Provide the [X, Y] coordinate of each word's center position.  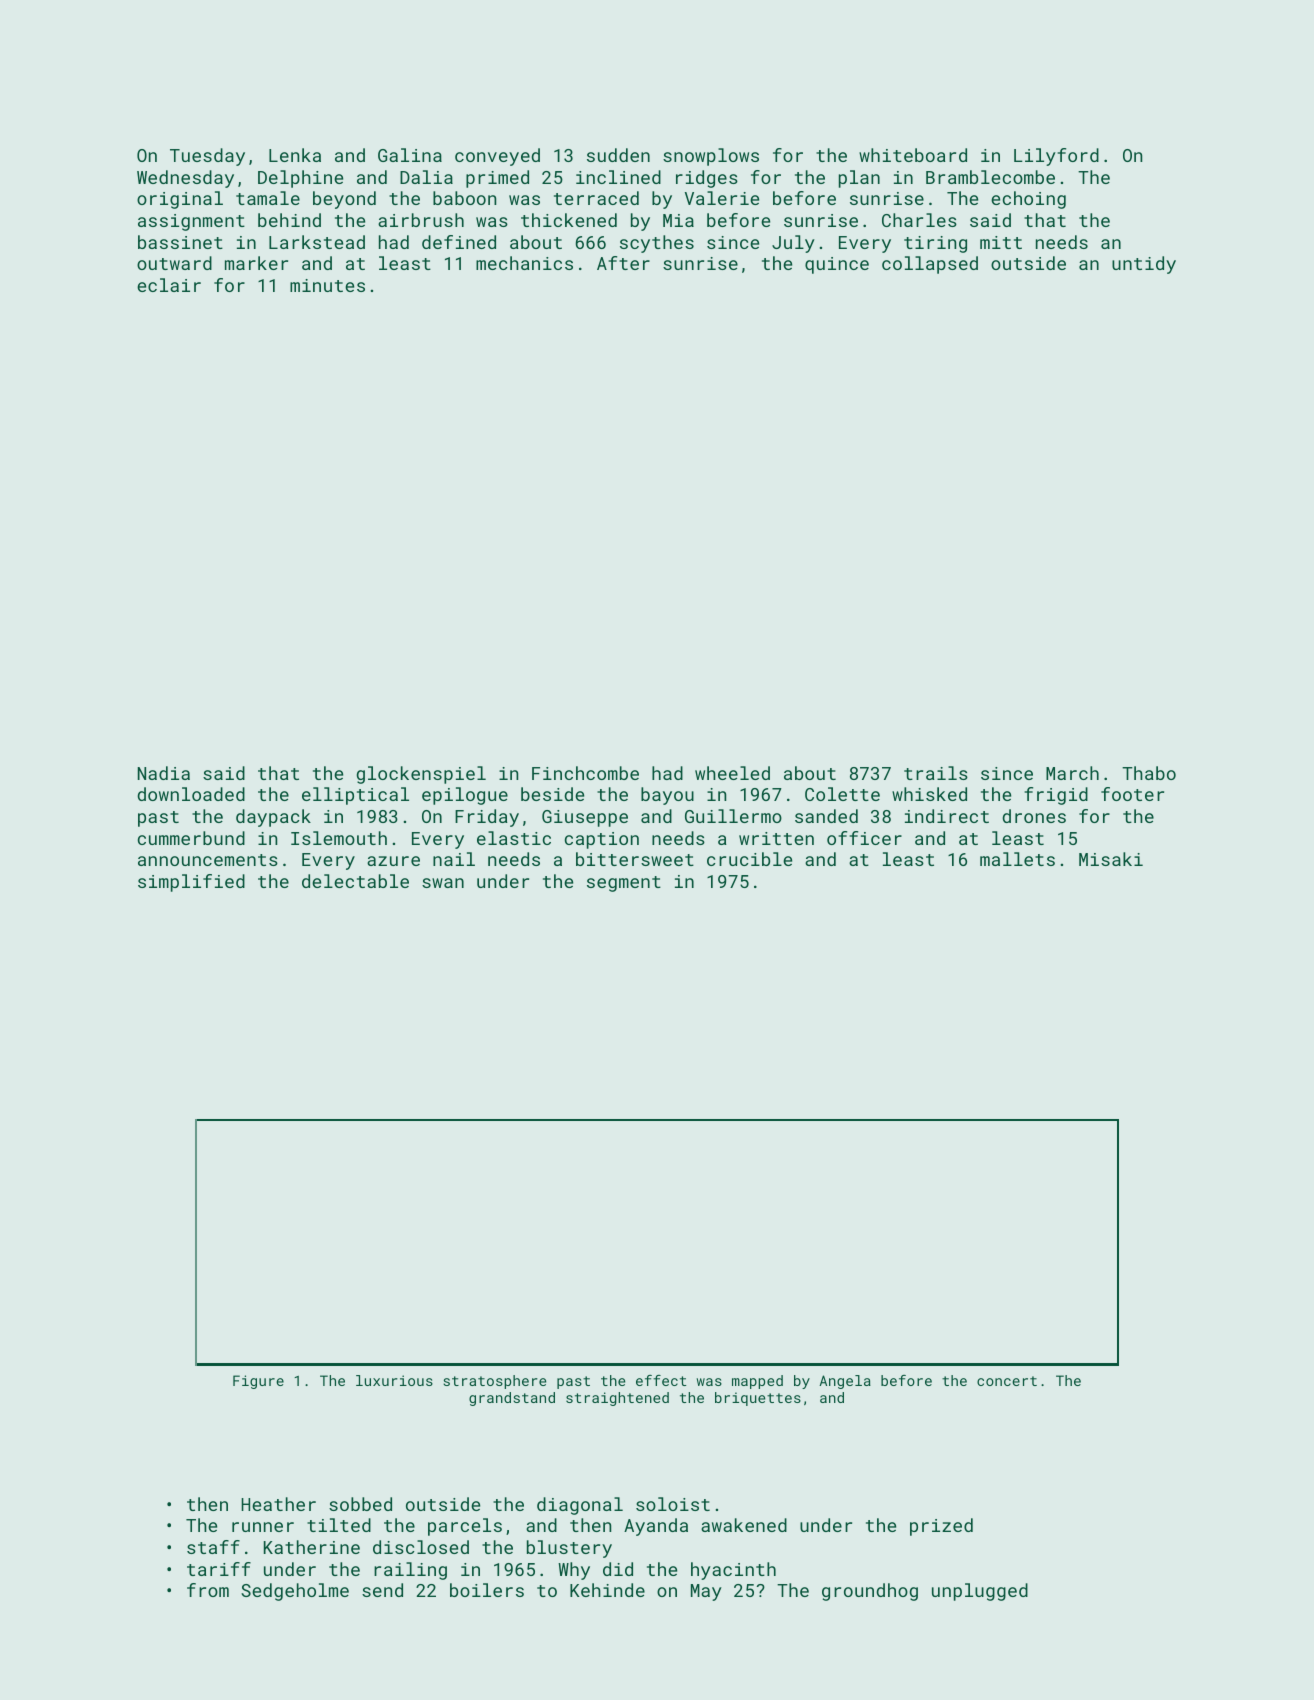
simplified [191, 883]
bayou [667, 796]
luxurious [394, 1380]
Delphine [300, 179]
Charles [919, 220]
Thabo [1149, 773]
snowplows [711, 157]
